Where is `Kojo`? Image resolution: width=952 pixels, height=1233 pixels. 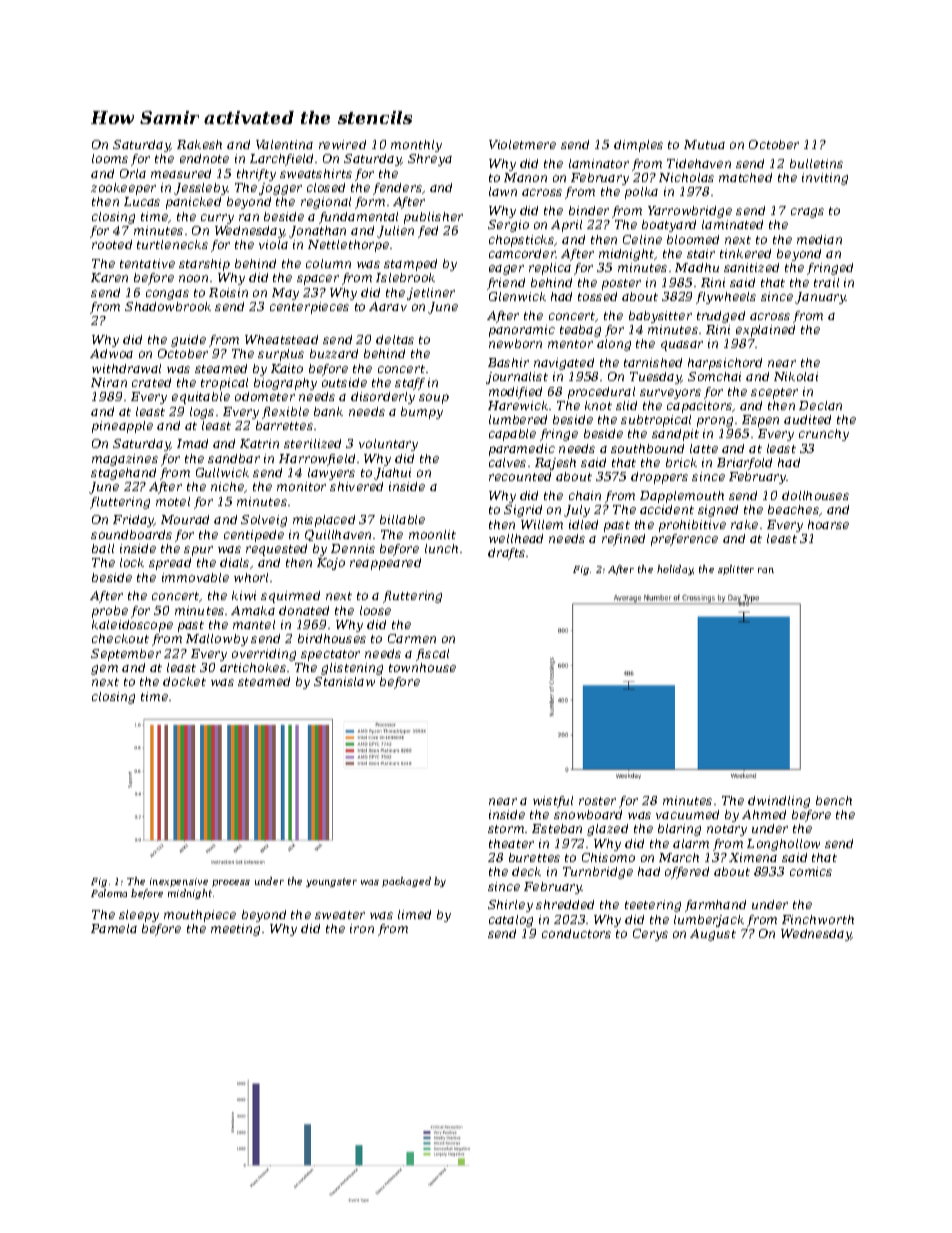 Kojo is located at coordinates (331, 564).
